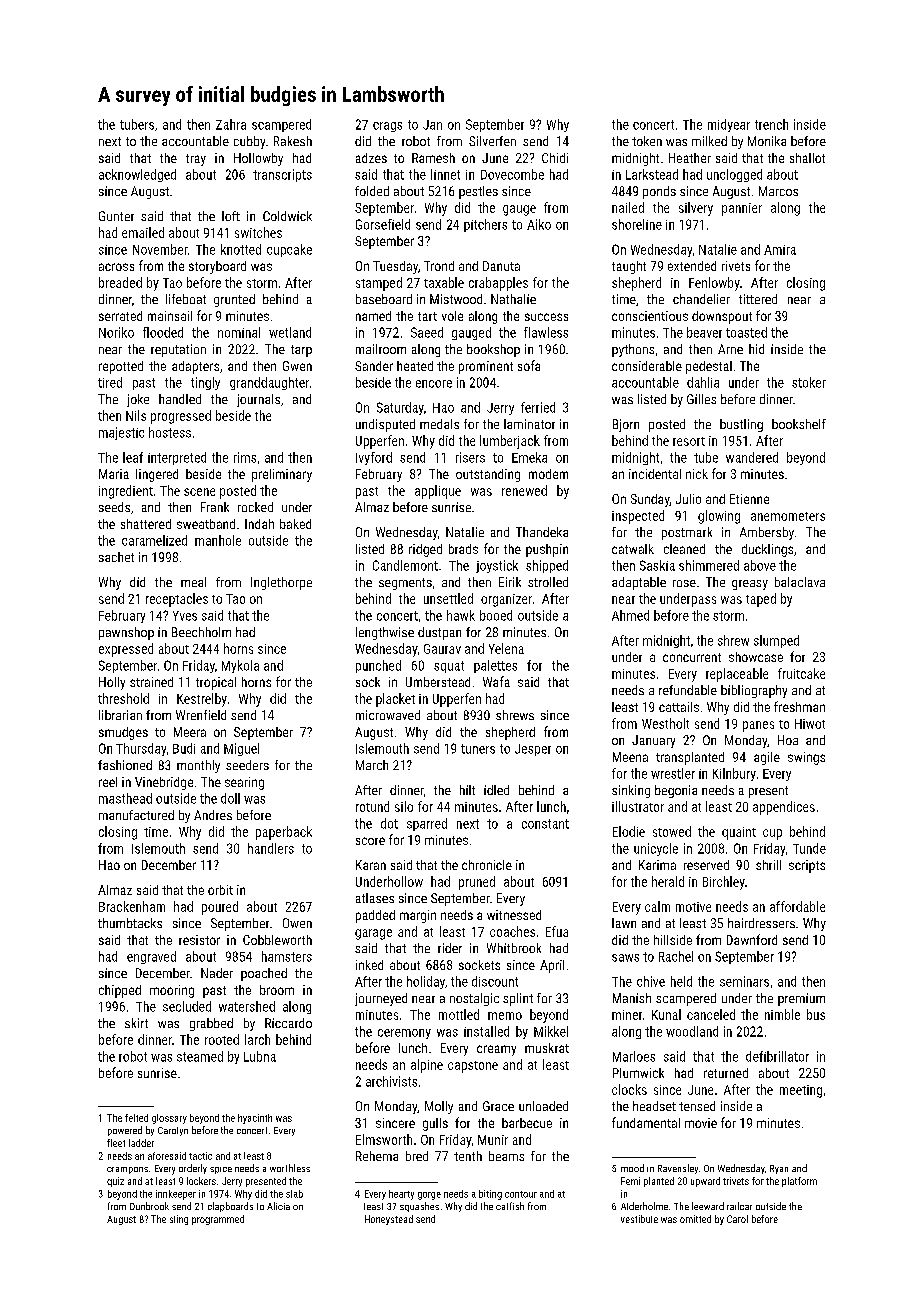 This screenshot has height=1308, width=924. Describe the element at coordinates (638, 517) in the screenshot. I see `inspected` at that location.
